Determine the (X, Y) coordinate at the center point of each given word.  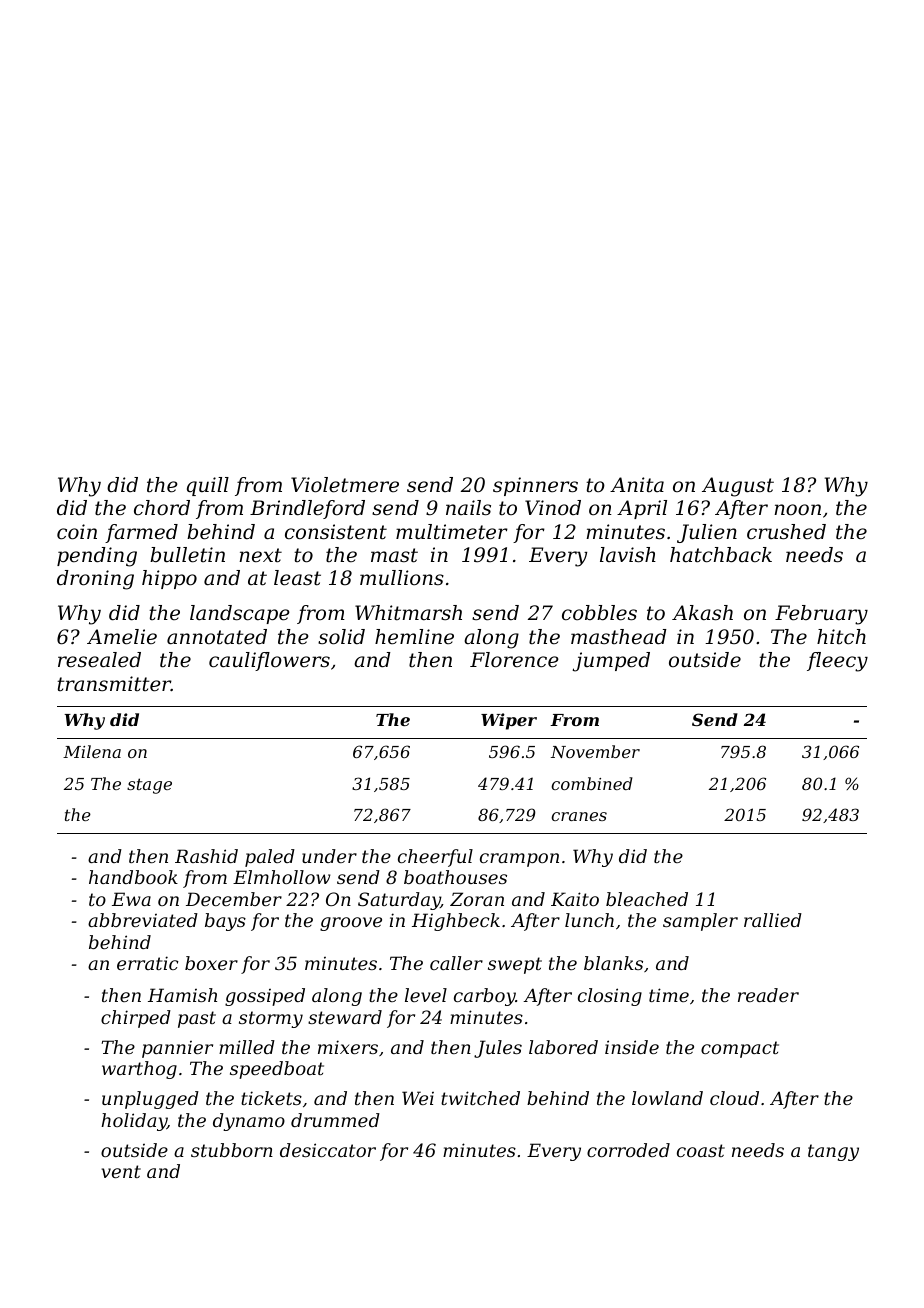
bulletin (187, 555)
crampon (519, 860)
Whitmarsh (408, 613)
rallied (773, 920)
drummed (335, 1120)
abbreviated (143, 920)
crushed (786, 532)
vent (121, 1171)
